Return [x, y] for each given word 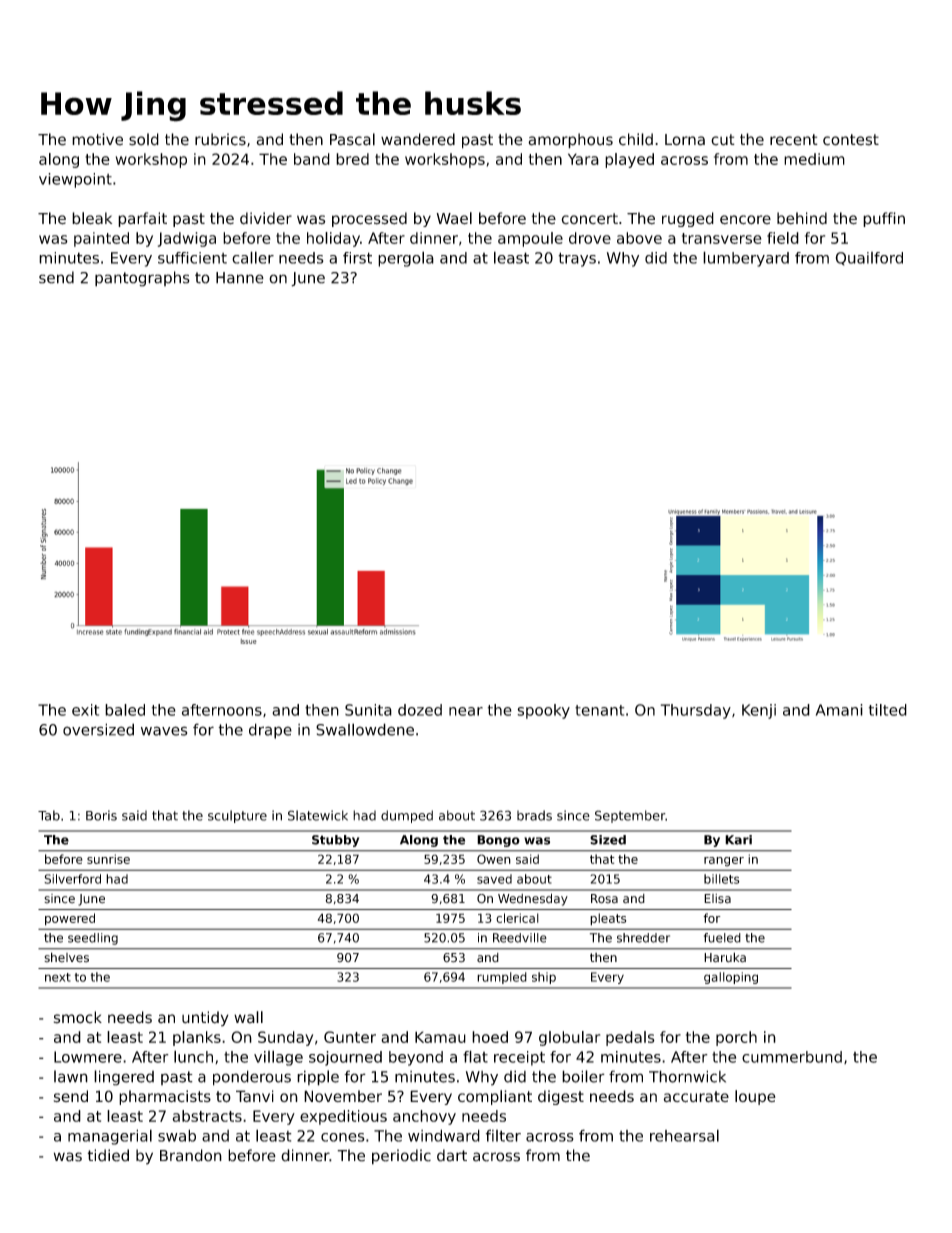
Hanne [240, 278]
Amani [839, 710]
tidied [108, 1155]
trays [577, 259]
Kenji [759, 711]
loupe [755, 1097]
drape [270, 731]
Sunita [368, 710]
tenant [599, 710]
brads [534, 815]
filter [503, 1135]
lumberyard [746, 259]
